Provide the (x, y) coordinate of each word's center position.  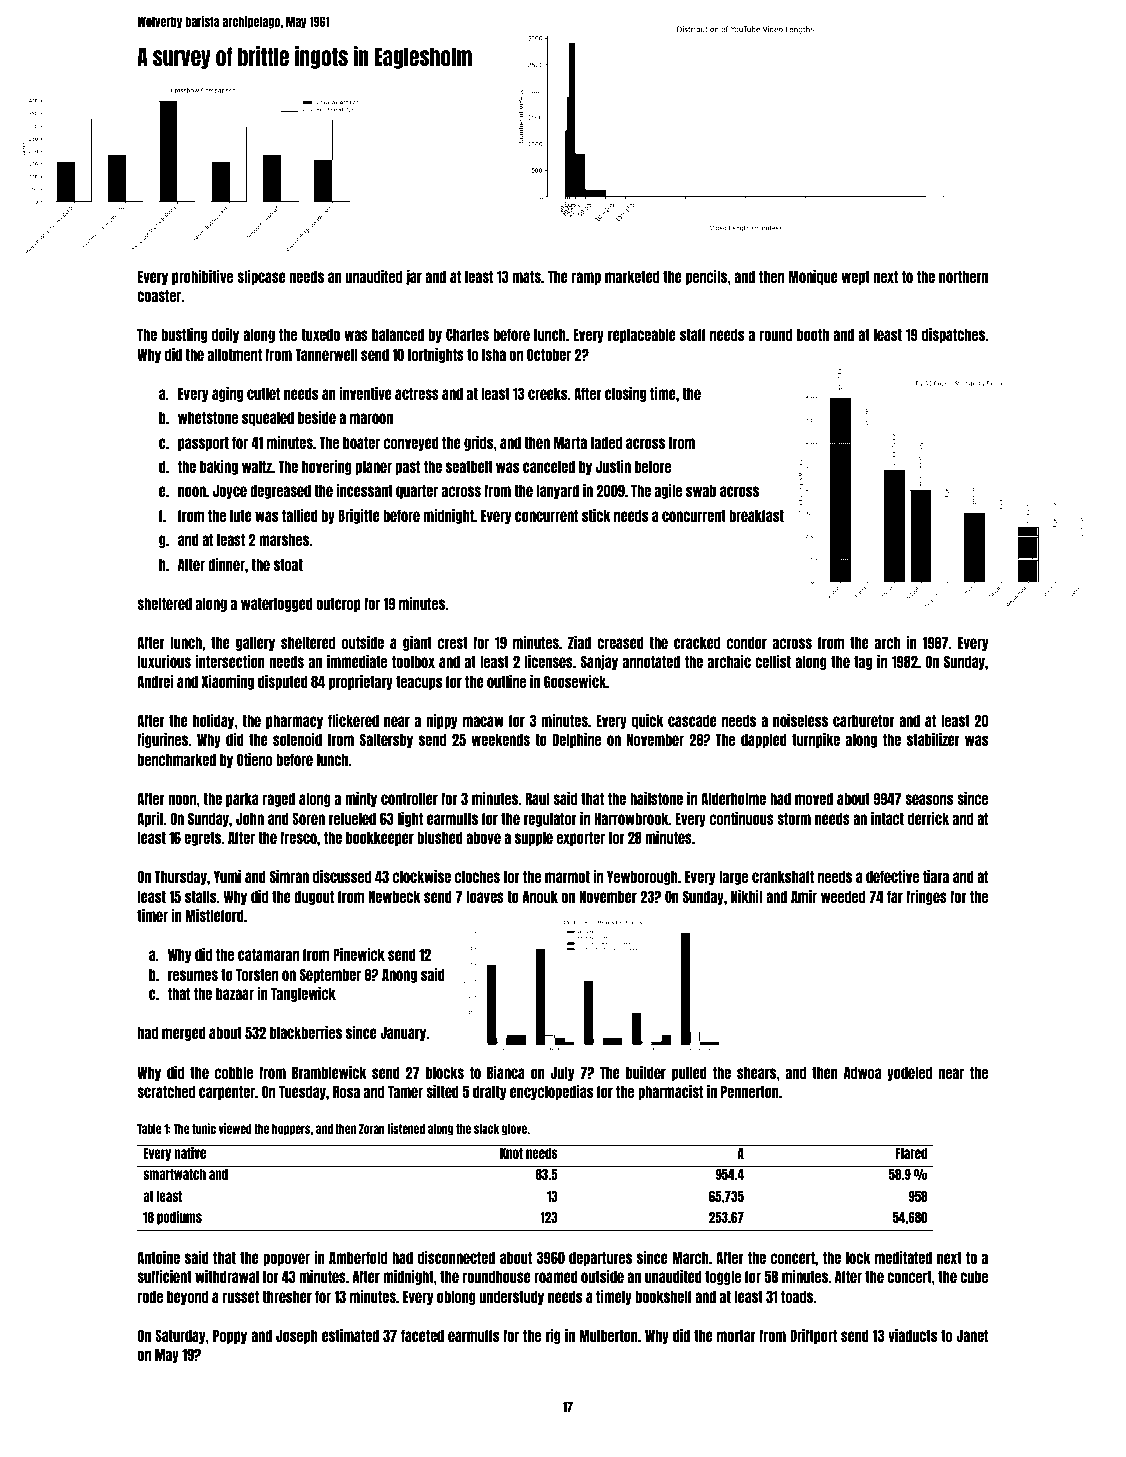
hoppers (291, 1130)
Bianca (506, 1072)
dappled (764, 740)
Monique (813, 277)
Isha (494, 354)
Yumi (227, 876)
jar (414, 277)
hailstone (656, 798)
